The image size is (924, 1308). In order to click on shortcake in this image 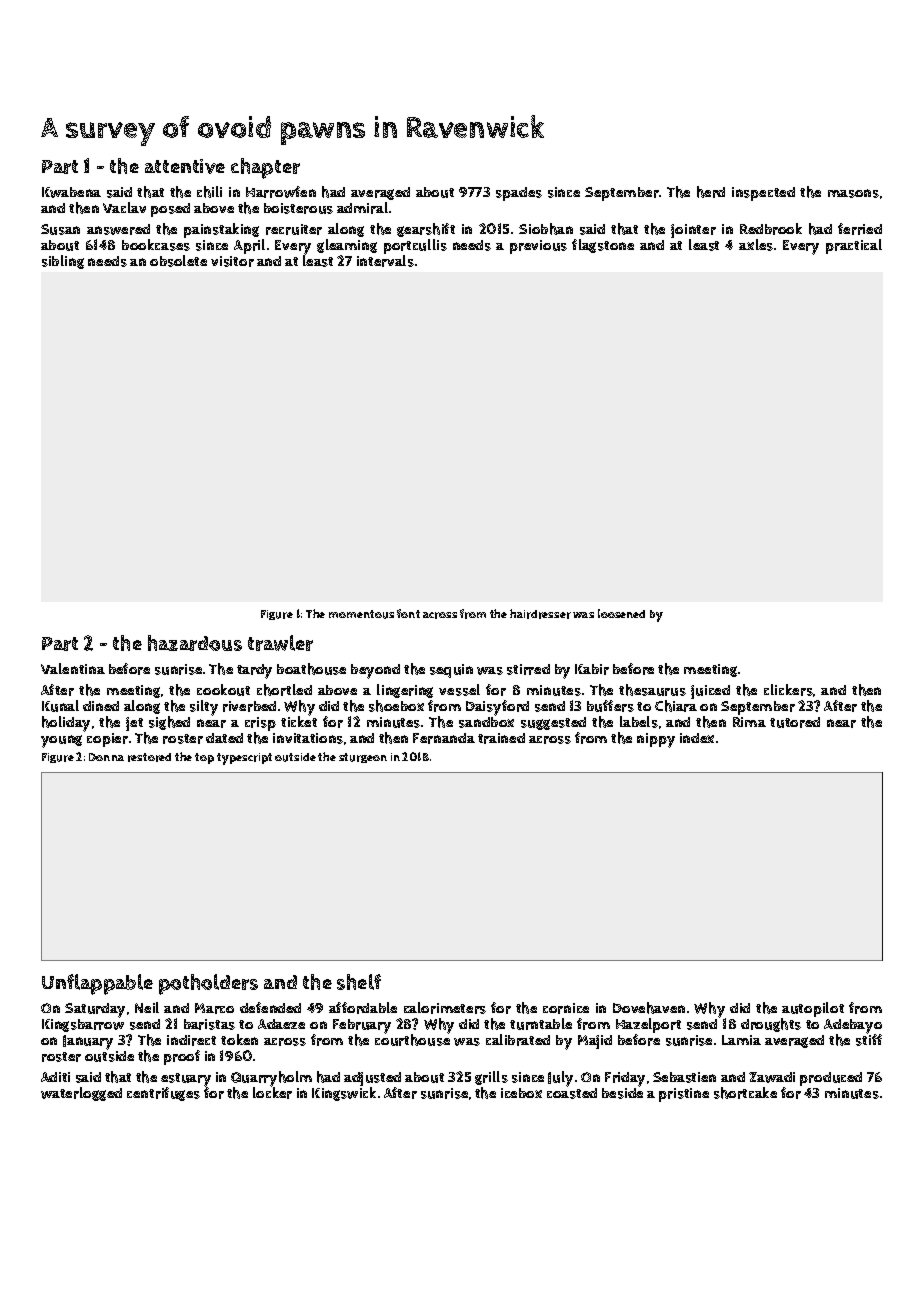, I will do `click(745, 1093)`.
